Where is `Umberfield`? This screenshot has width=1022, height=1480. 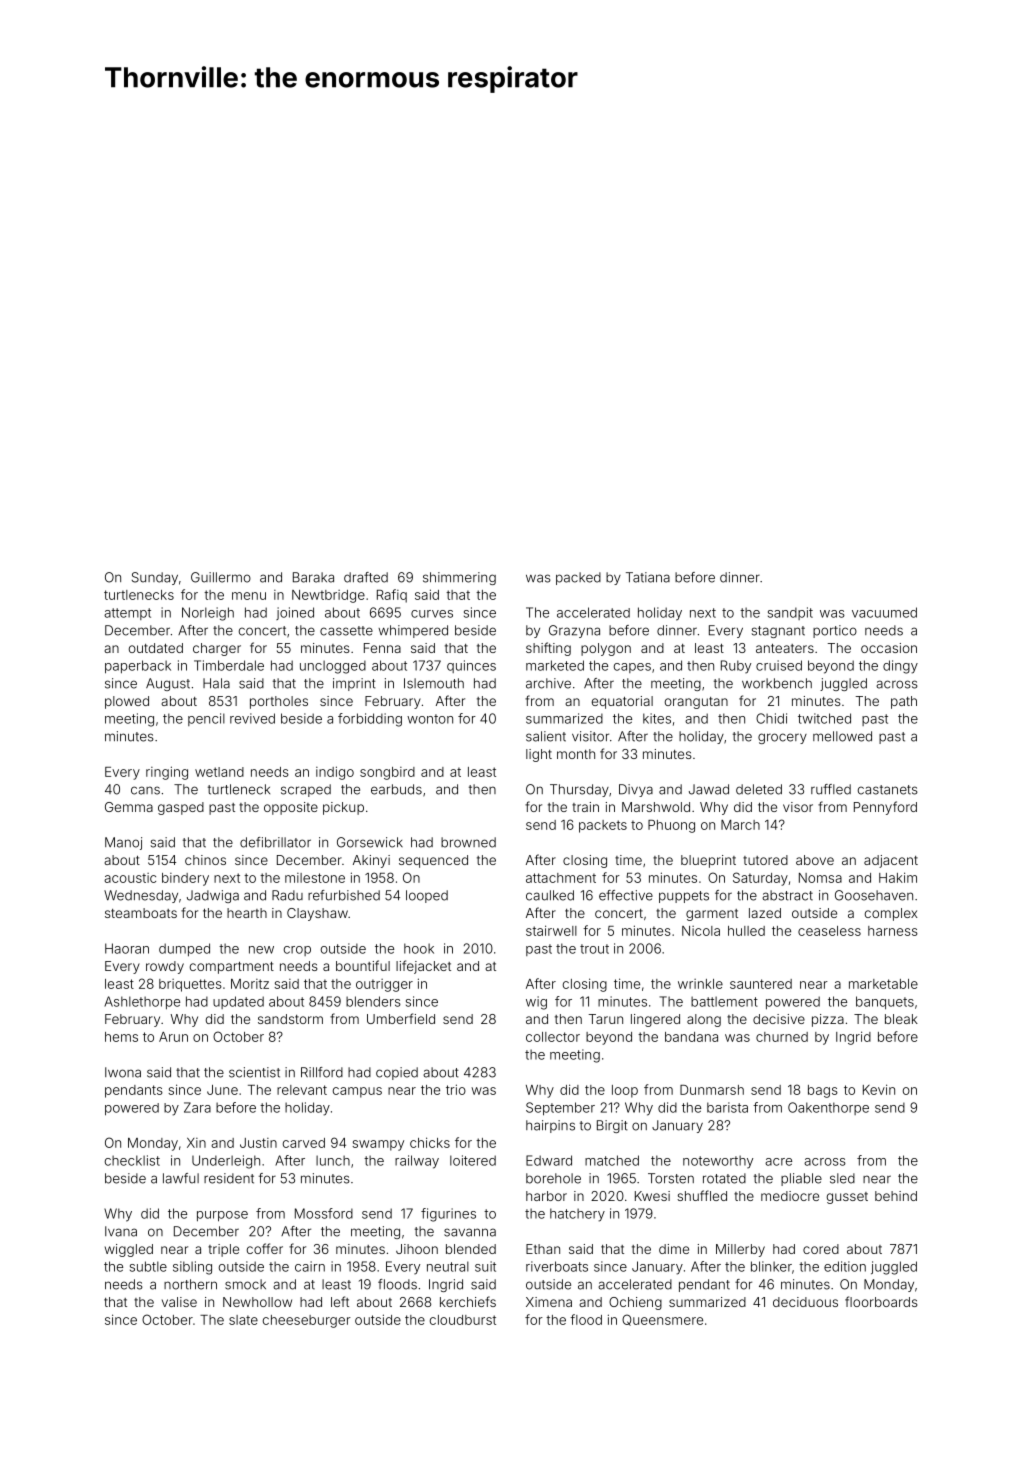 Umberfield is located at coordinates (401, 1018).
